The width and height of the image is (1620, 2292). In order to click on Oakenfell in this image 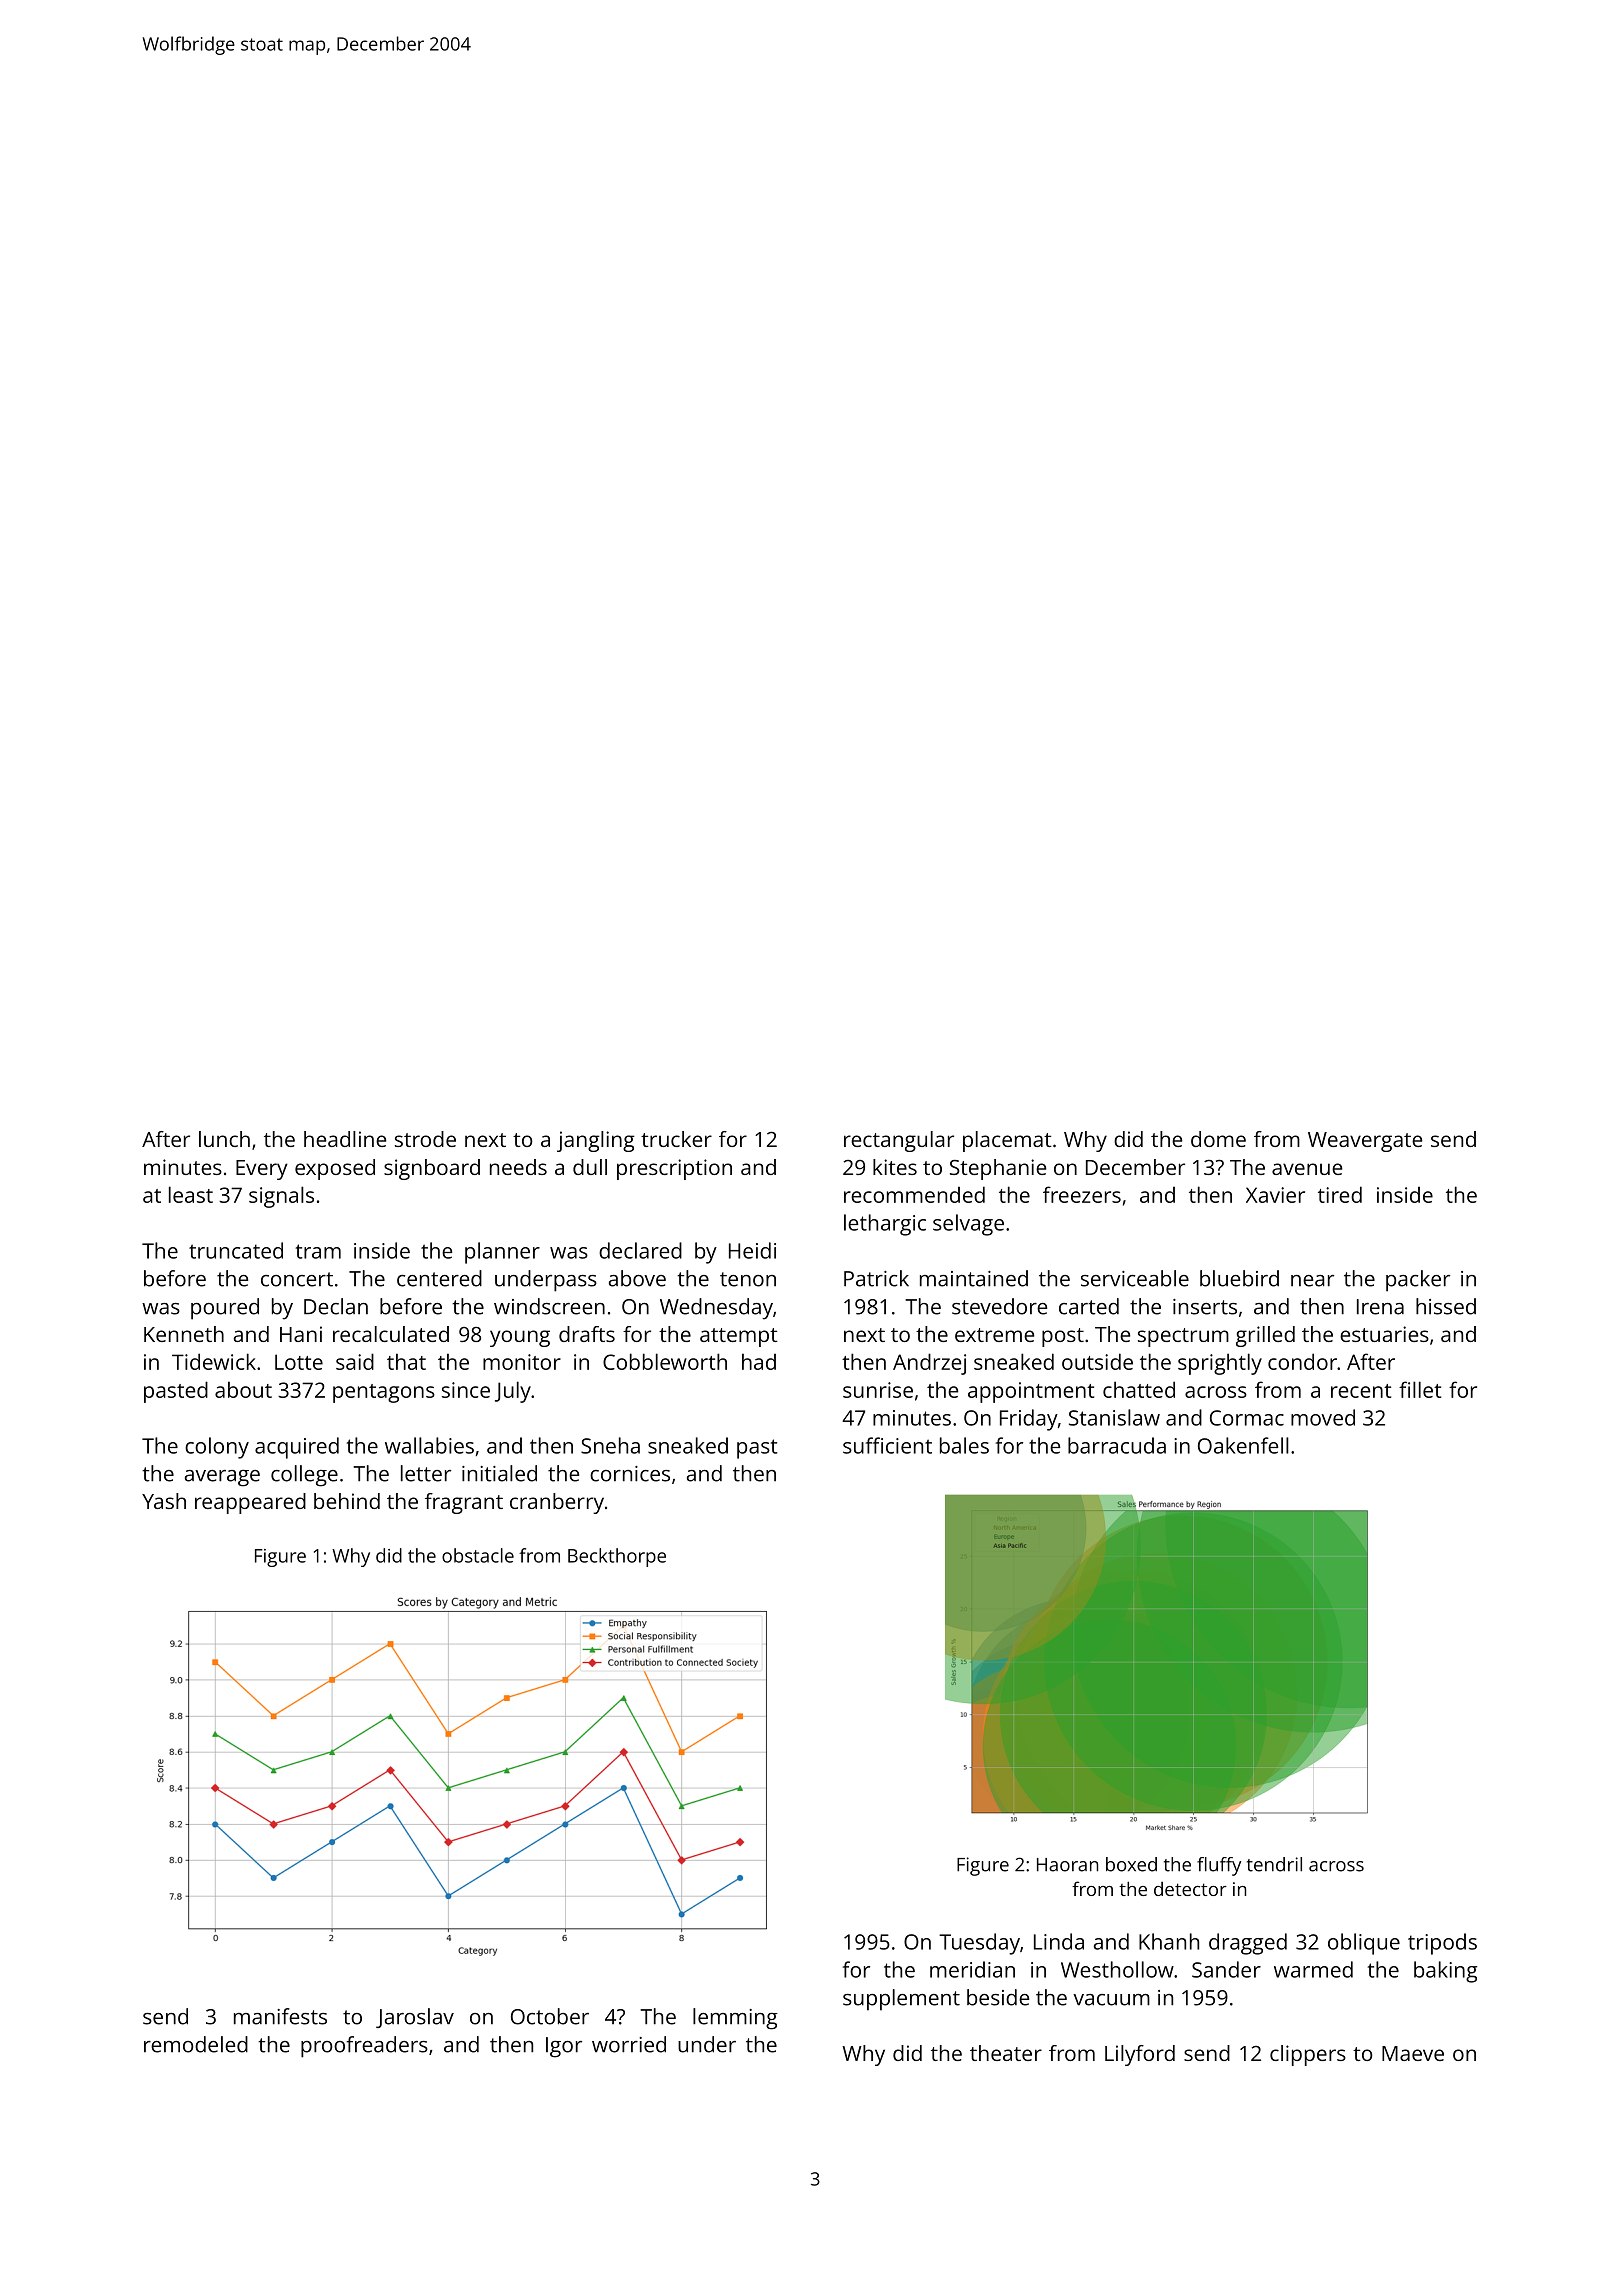, I will do `click(1243, 1445)`.
